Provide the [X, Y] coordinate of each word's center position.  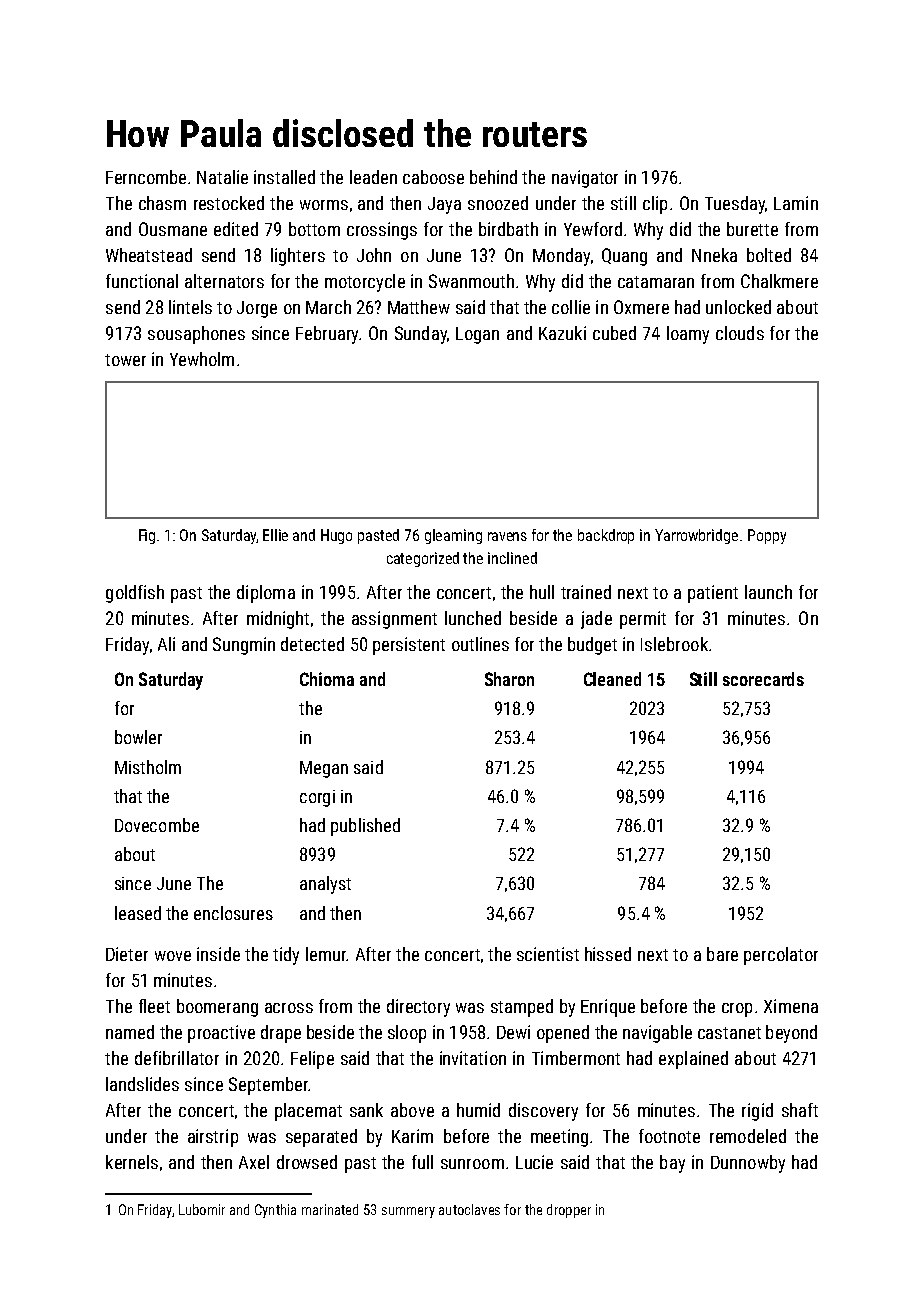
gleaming [453, 536]
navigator [585, 179]
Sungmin [244, 646]
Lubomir [202, 1209]
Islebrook [674, 644]
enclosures [233, 913]
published [365, 827]
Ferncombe [146, 177]
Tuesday [735, 205]
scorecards [763, 679]
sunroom [472, 1164]
